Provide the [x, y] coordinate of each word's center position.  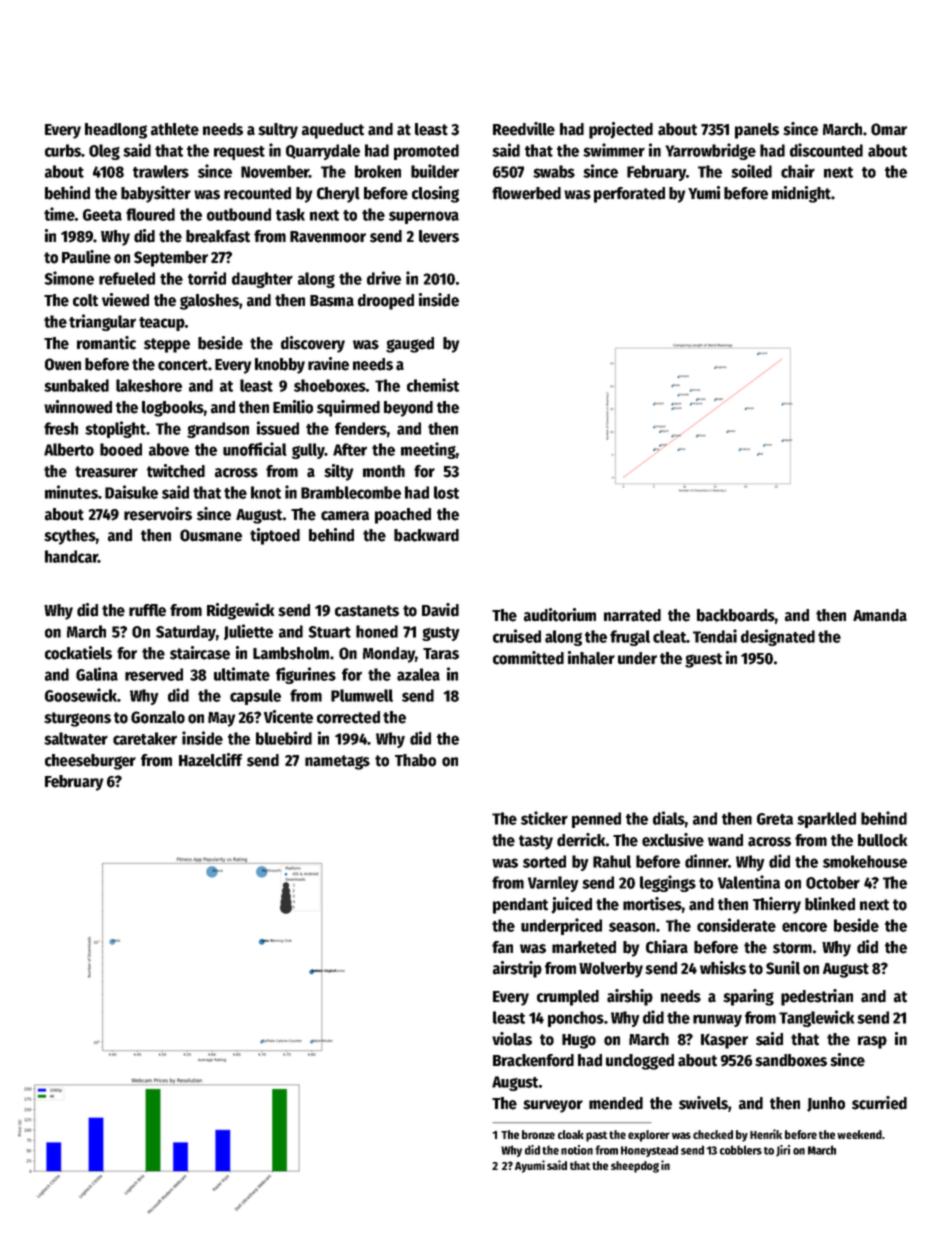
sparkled [826, 820]
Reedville [524, 129]
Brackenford [533, 1060]
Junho [826, 1104]
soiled [751, 171]
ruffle [147, 610]
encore [804, 927]
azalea [418, 674]
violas [512, 1039]
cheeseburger [90, 762]
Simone [69, 278]
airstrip [517, 969]
